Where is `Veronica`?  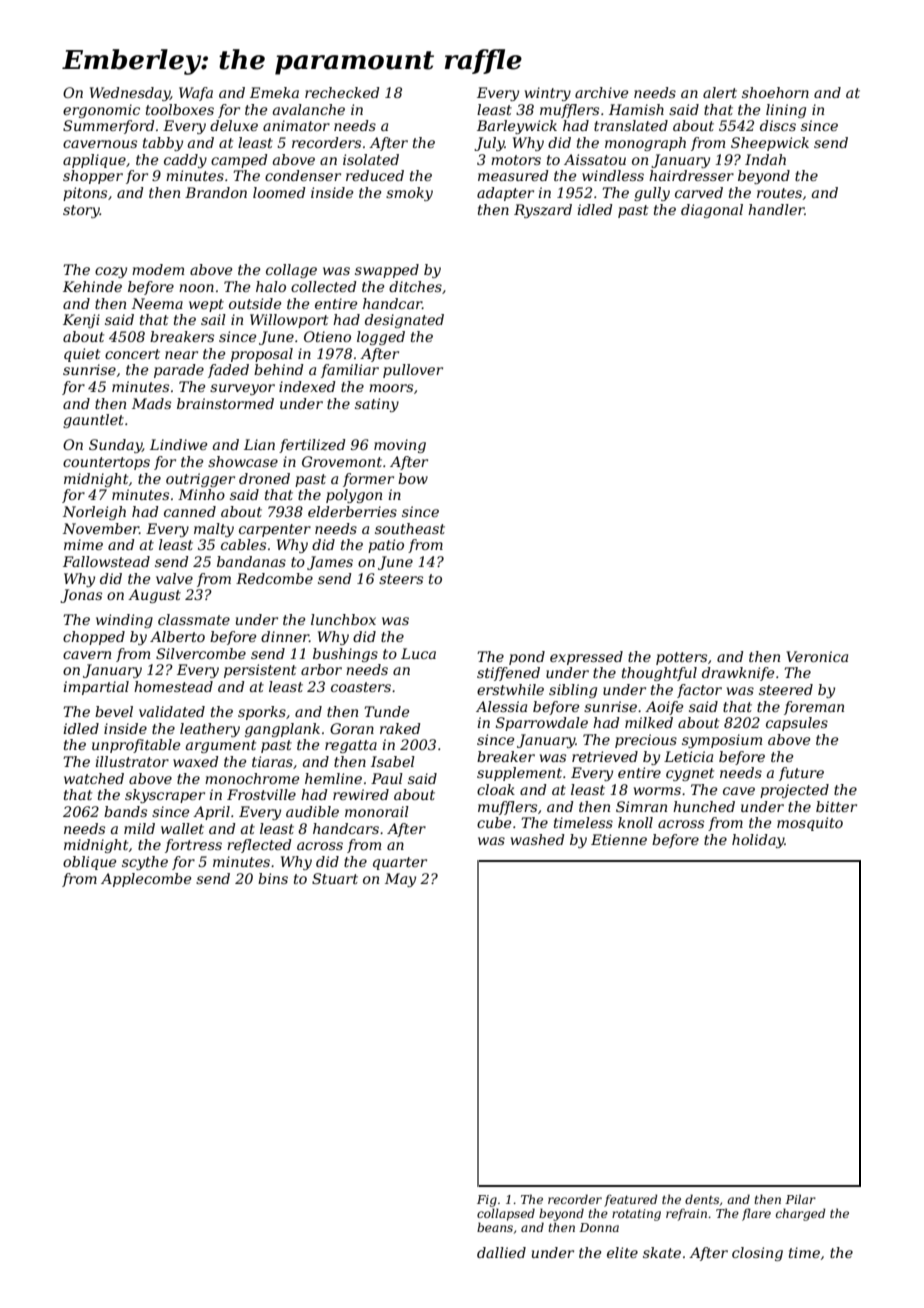 Veronica is located at coordinates (817, 656).
